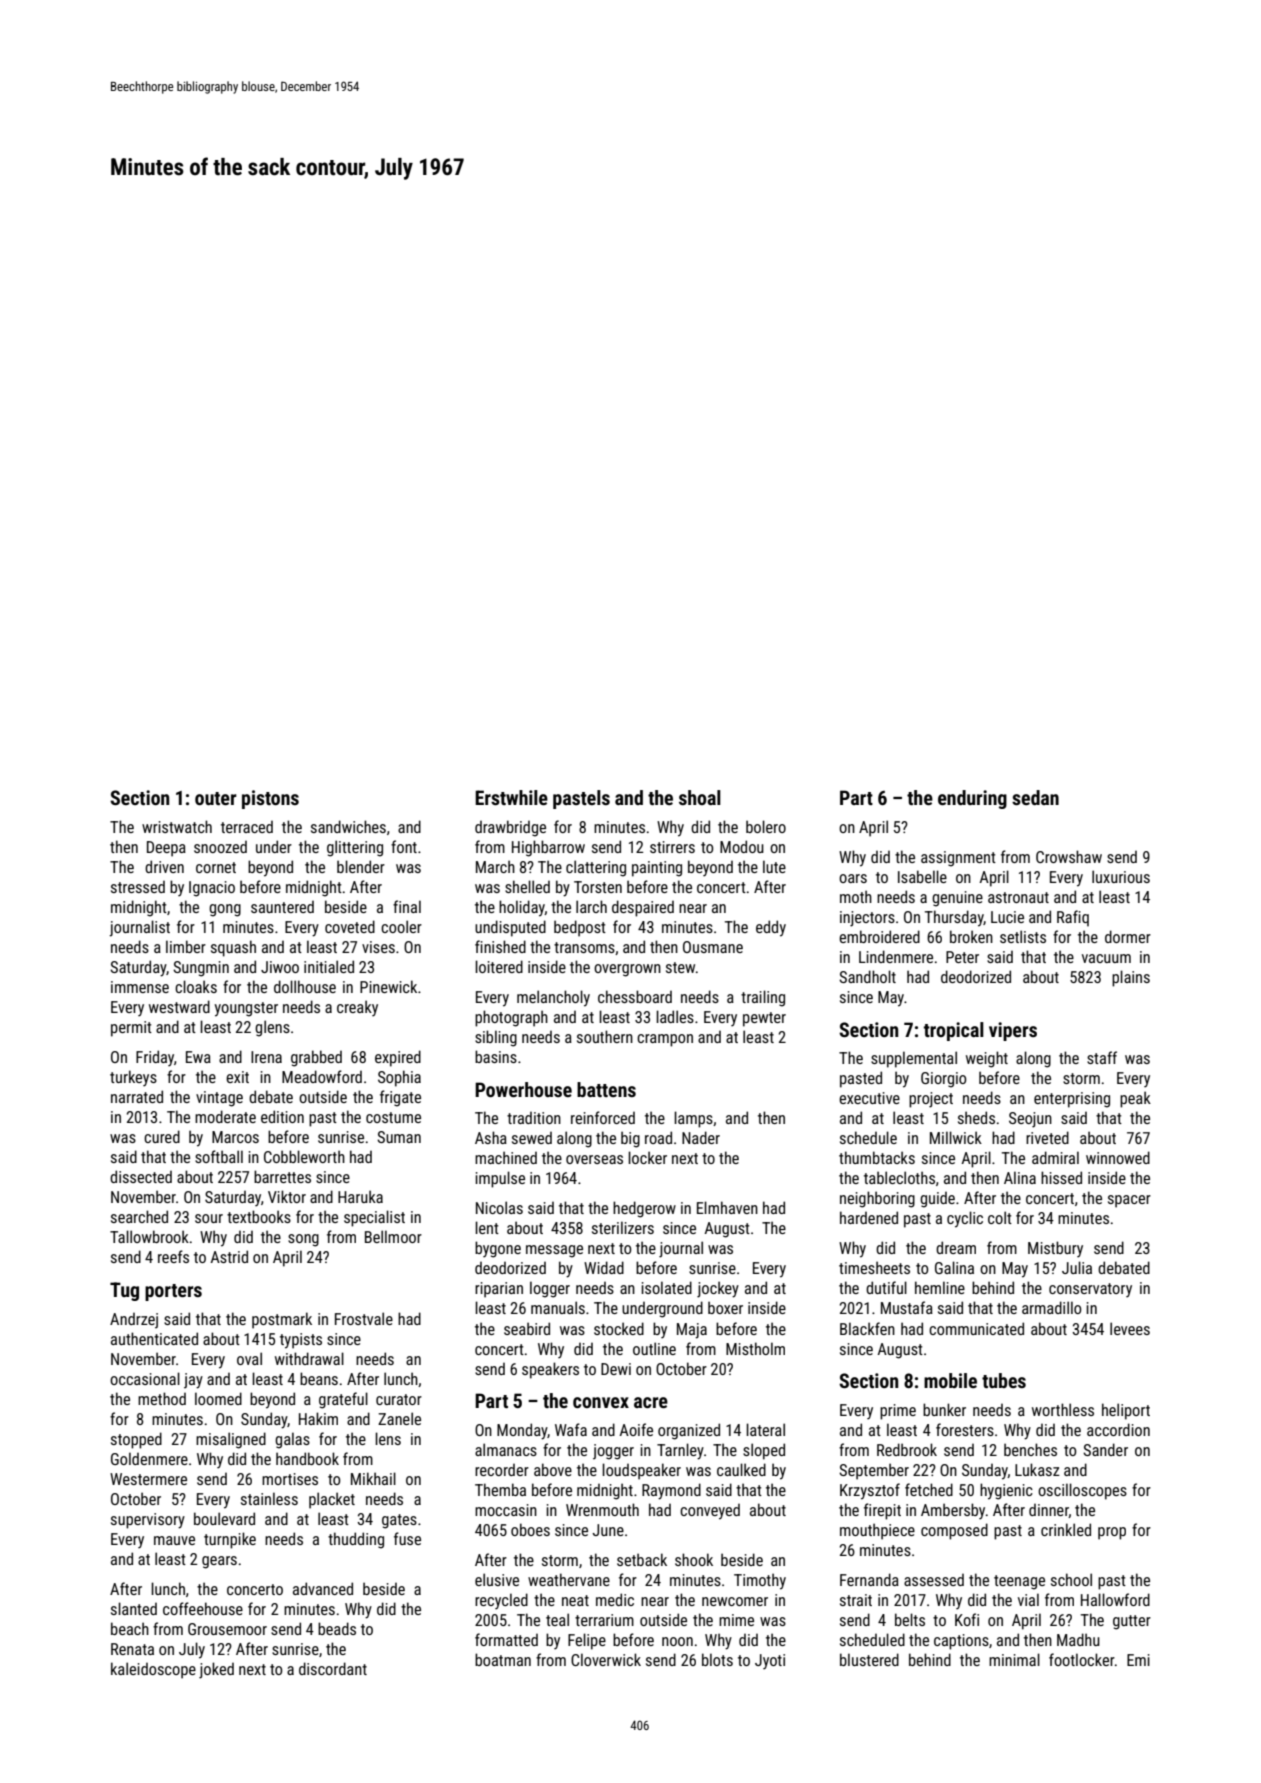 Image resolution: width=1261 pixels, height=1783 pixels. I want to click on discordant, so click(333, 1668).
